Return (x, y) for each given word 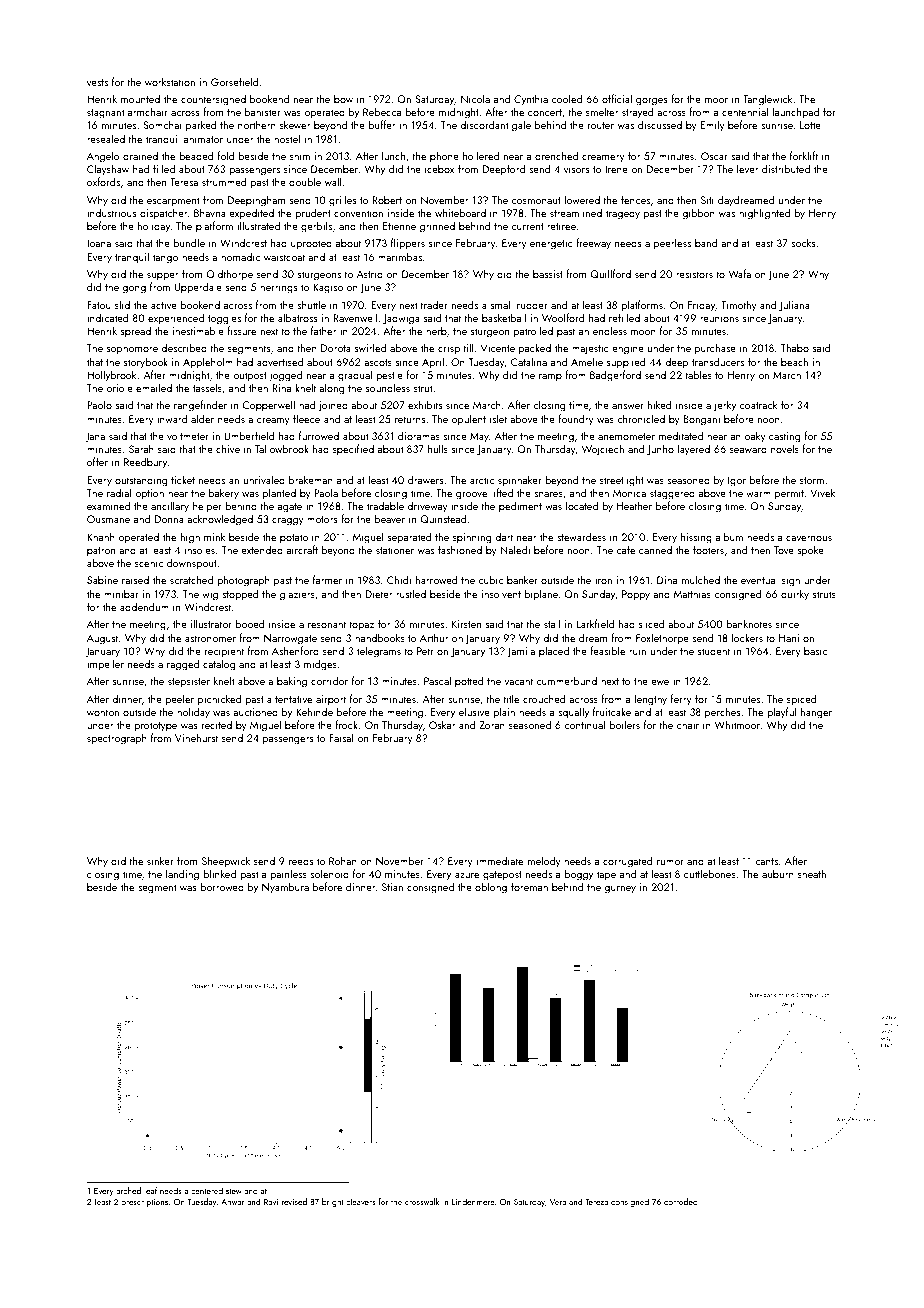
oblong (491, 888)
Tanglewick (767, 100)
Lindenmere (473, 1201)
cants (766, 861)
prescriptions (144, 1203)
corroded (681, 1201)
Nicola (475, 98)
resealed (106, 138)
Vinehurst (196, 737)
